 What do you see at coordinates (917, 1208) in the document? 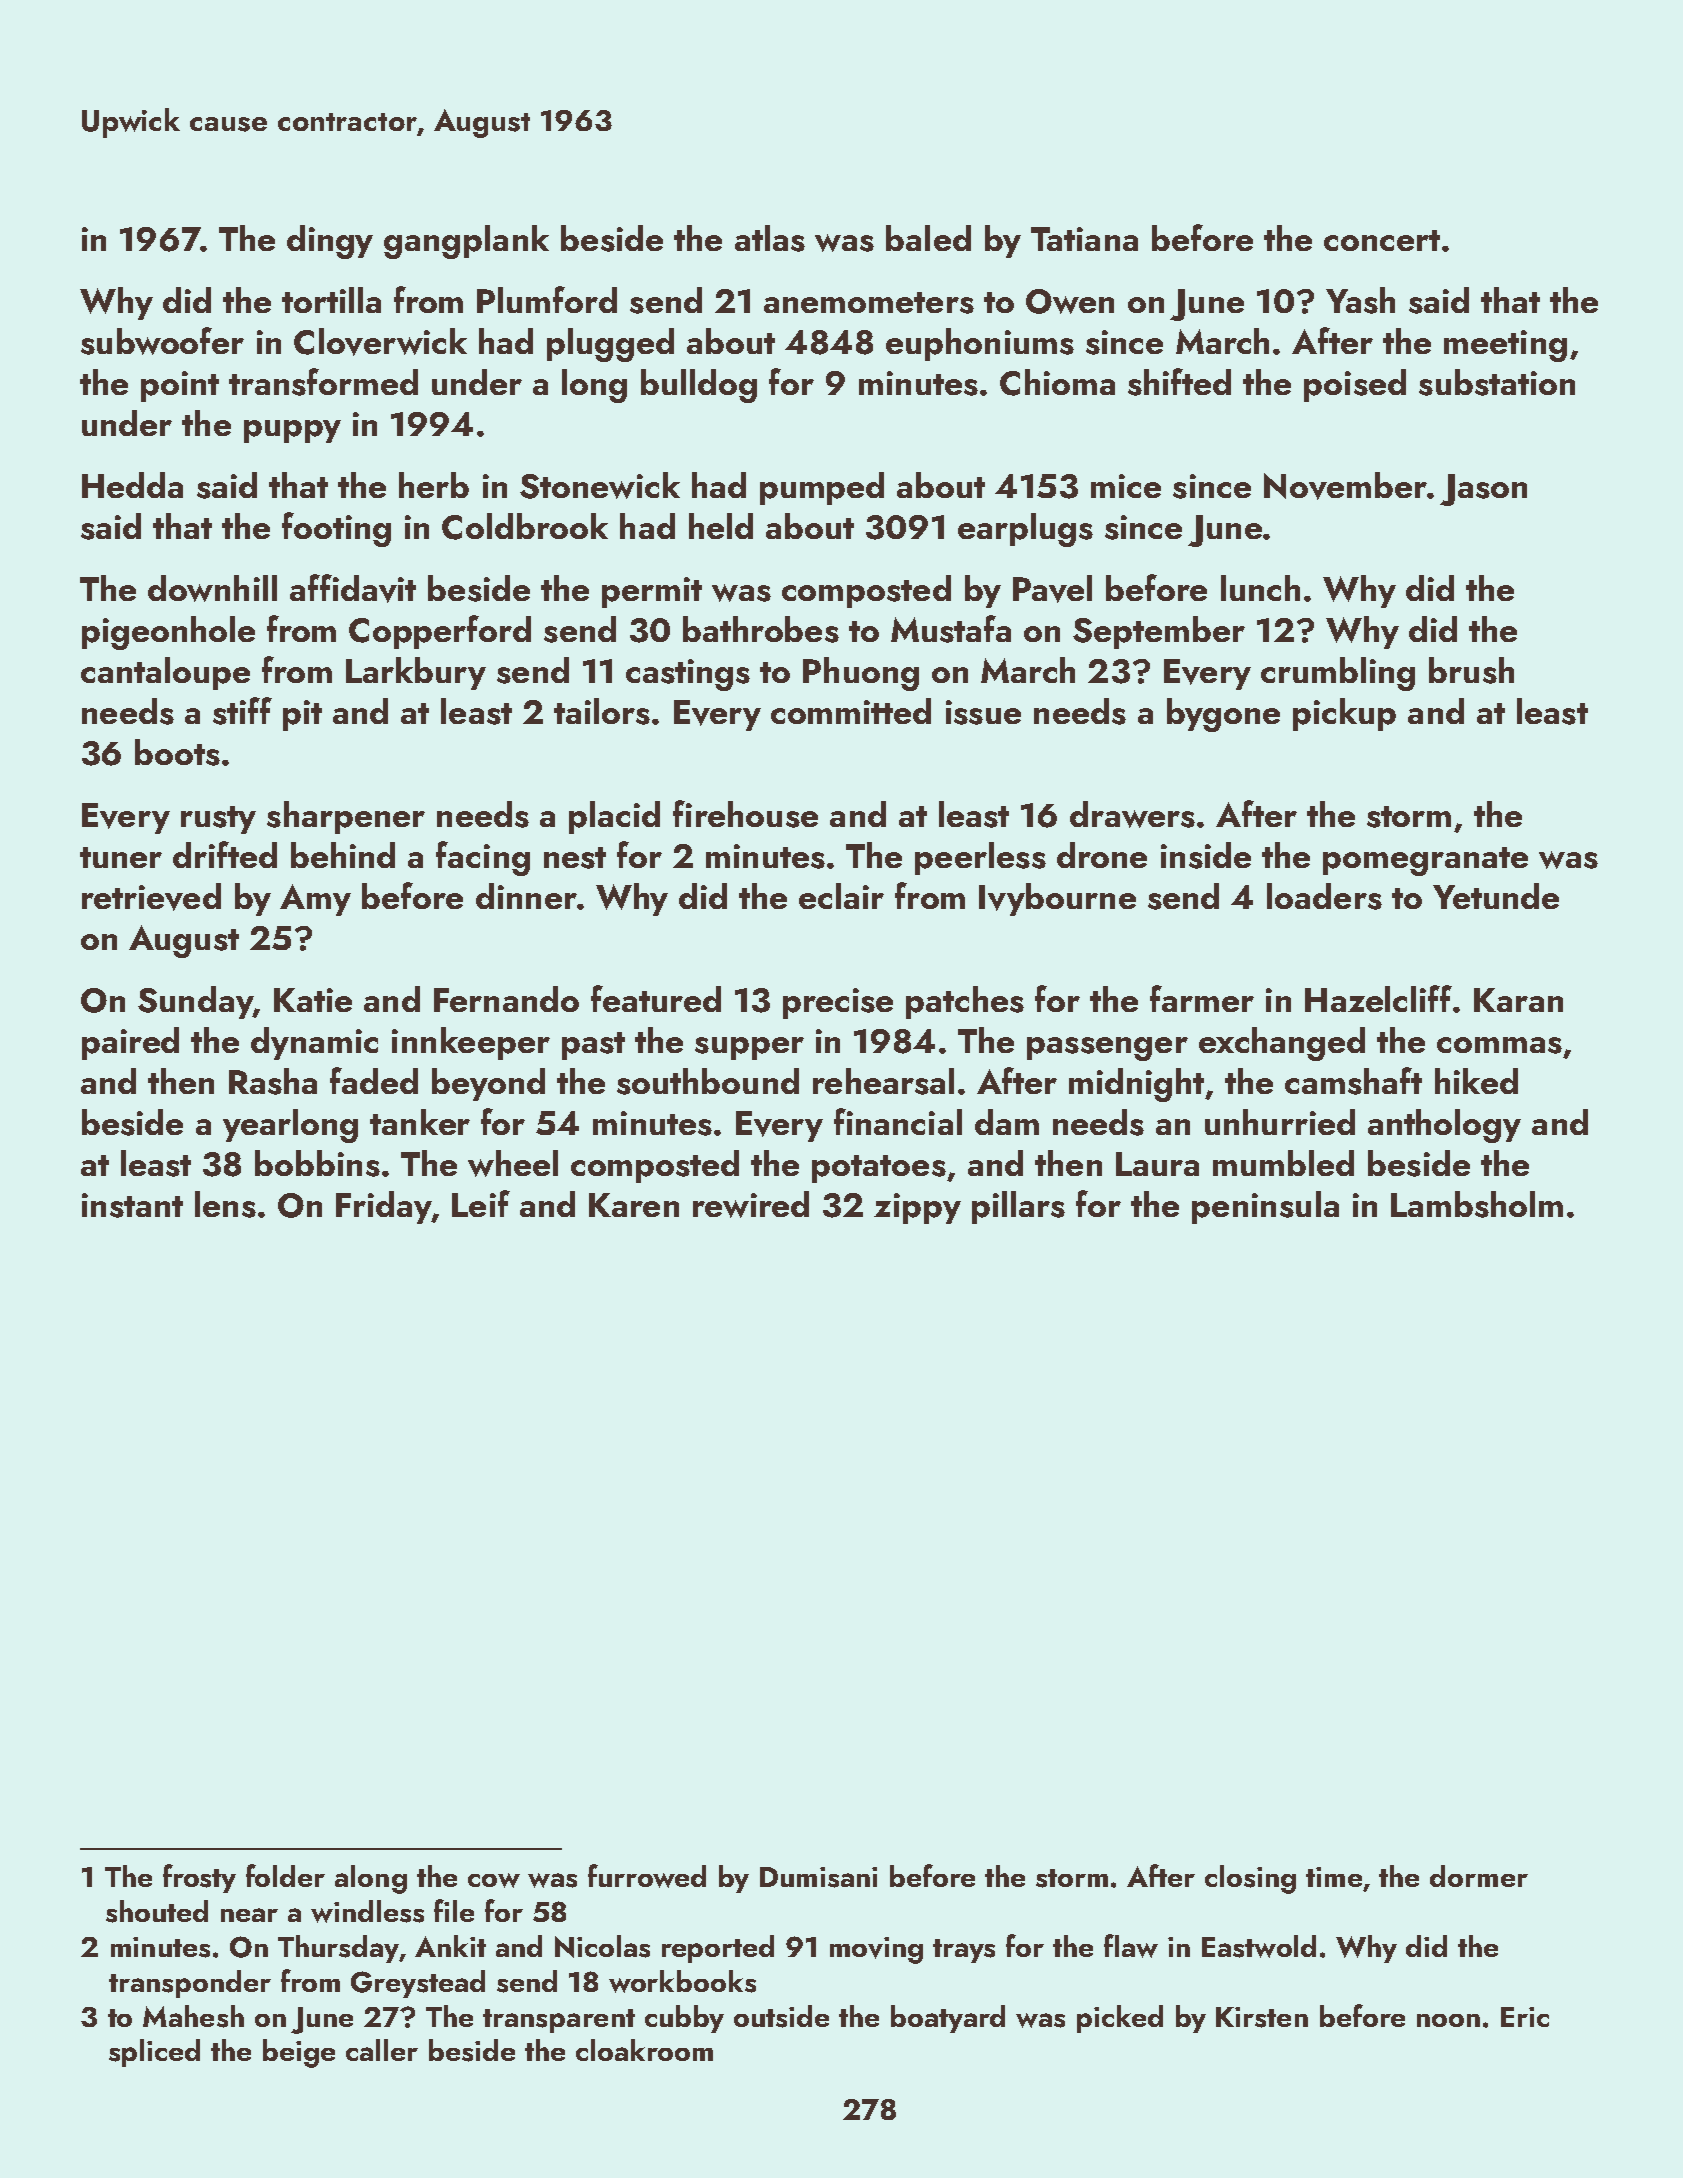
I see `zippy` at bounding box center [917, 1208].
